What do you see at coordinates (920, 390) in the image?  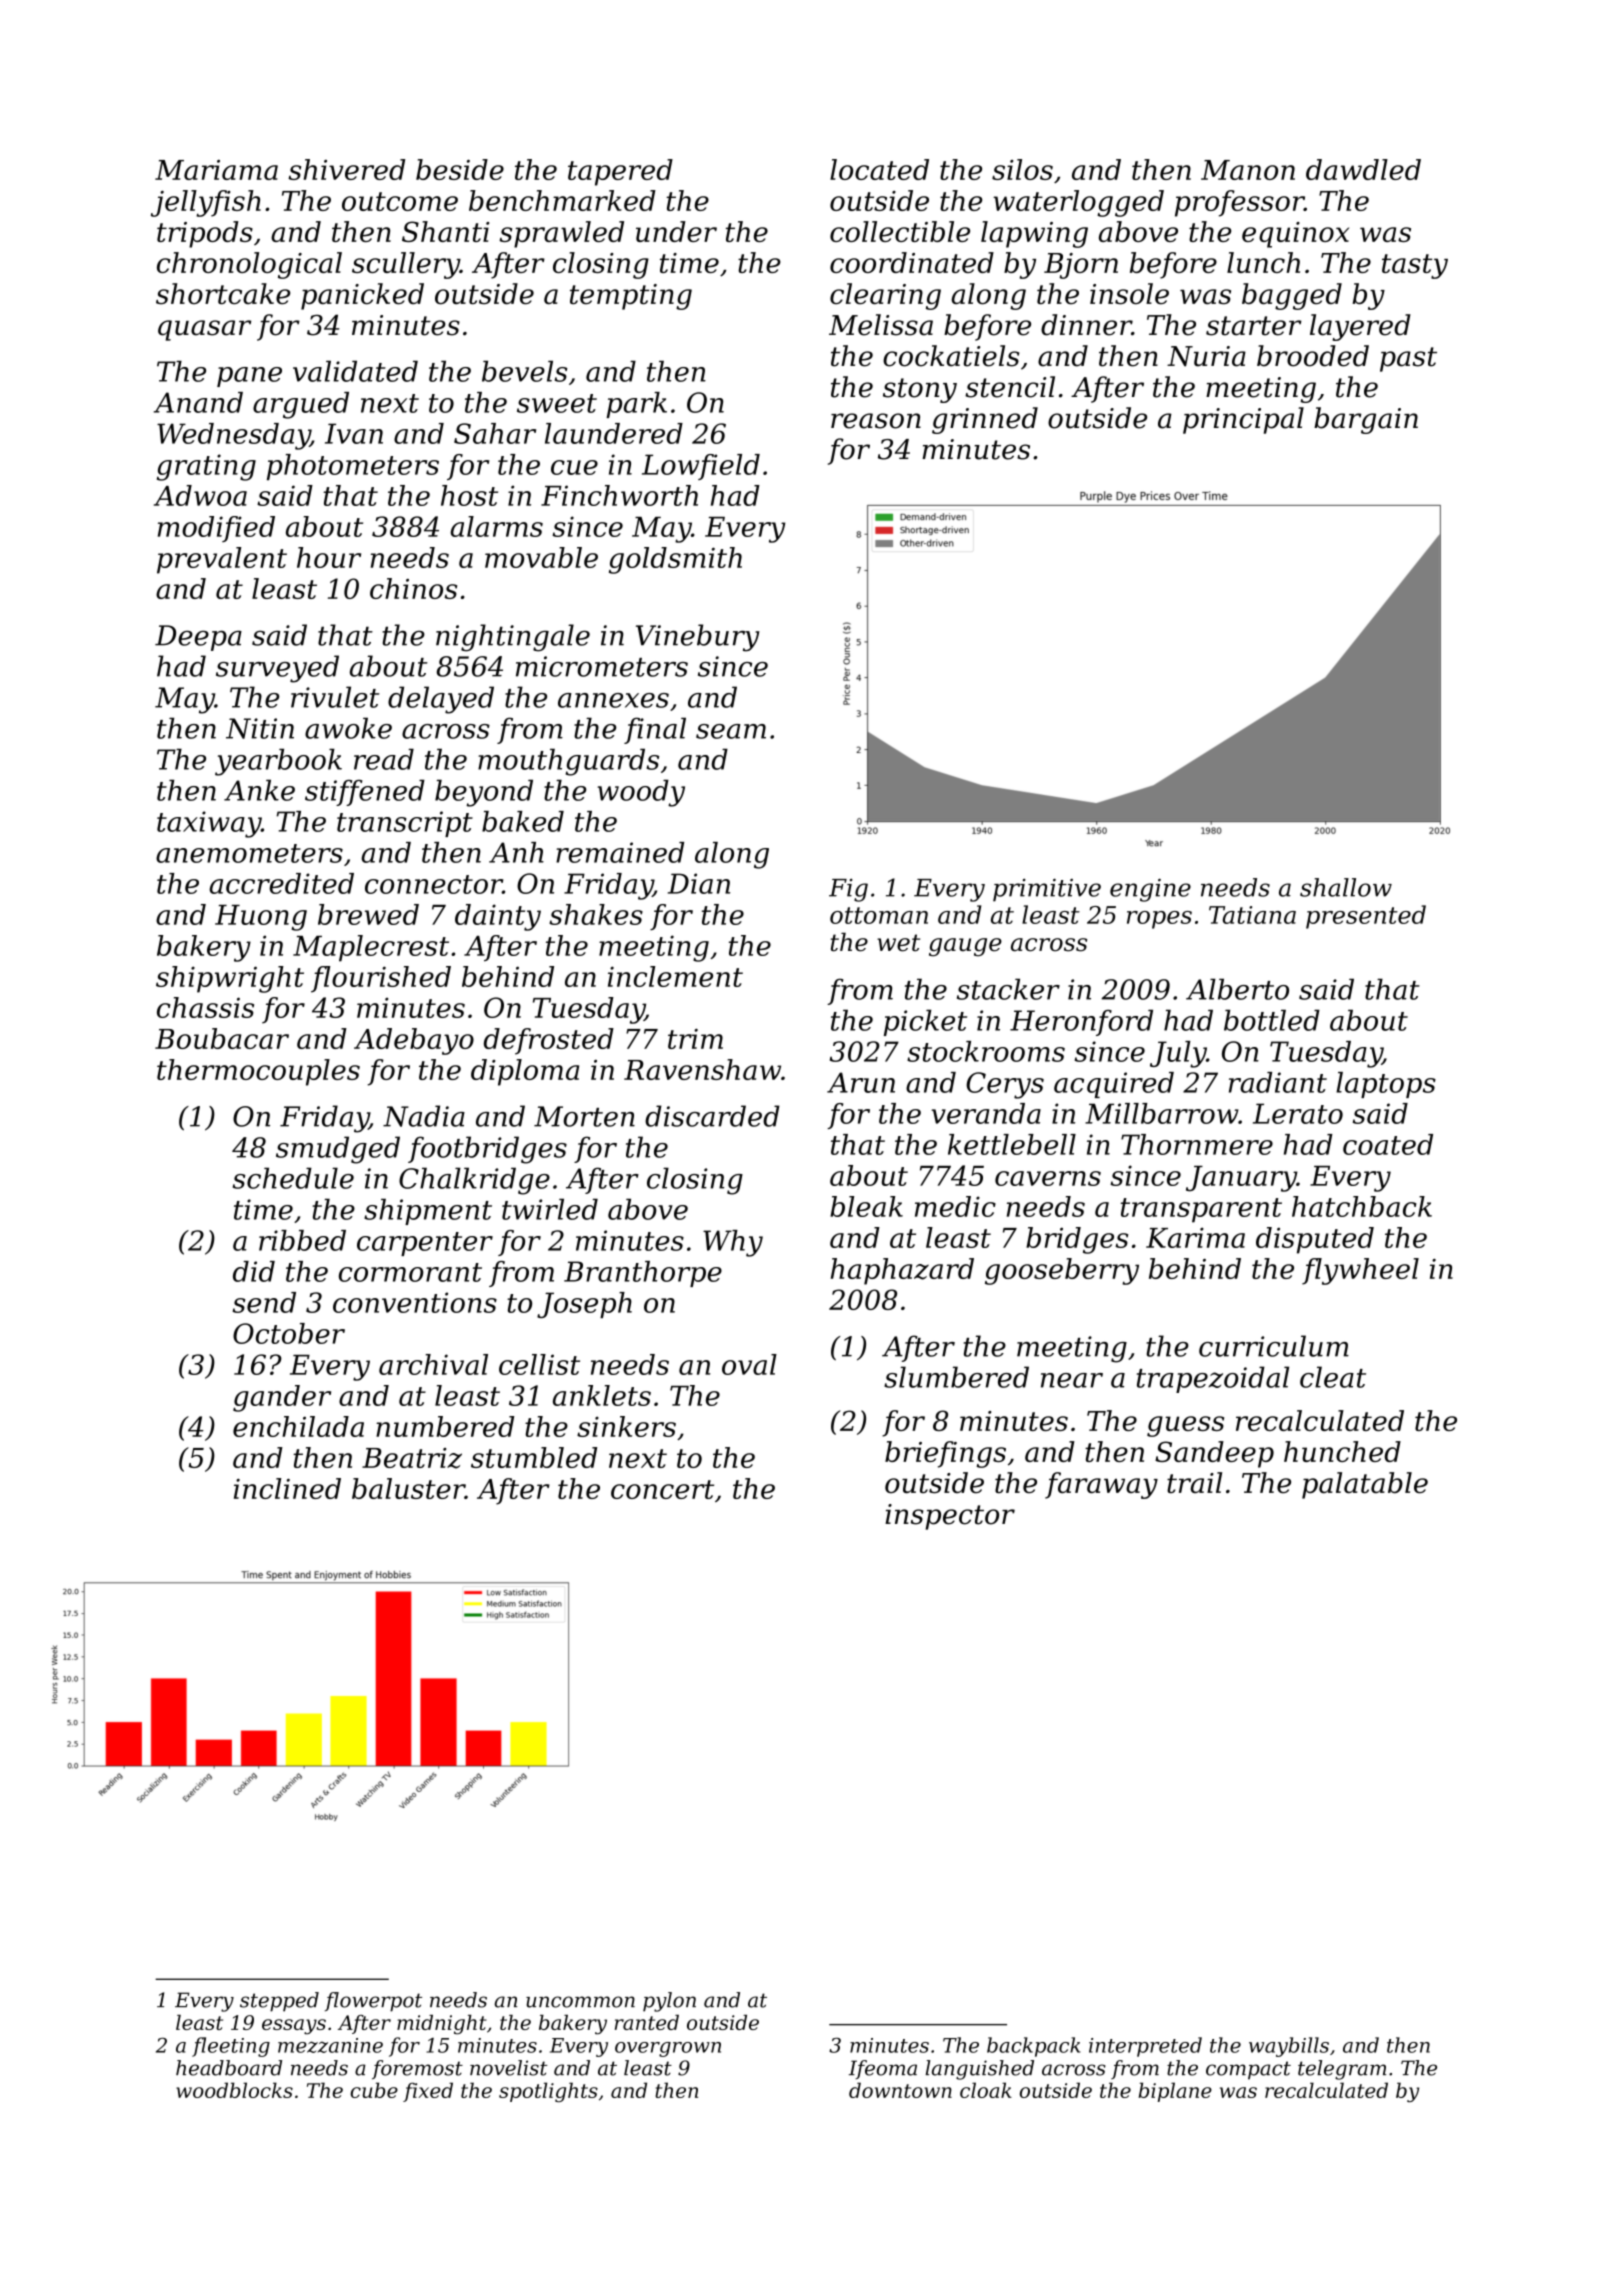 I see `stony` at bounding box center [920, 390].
